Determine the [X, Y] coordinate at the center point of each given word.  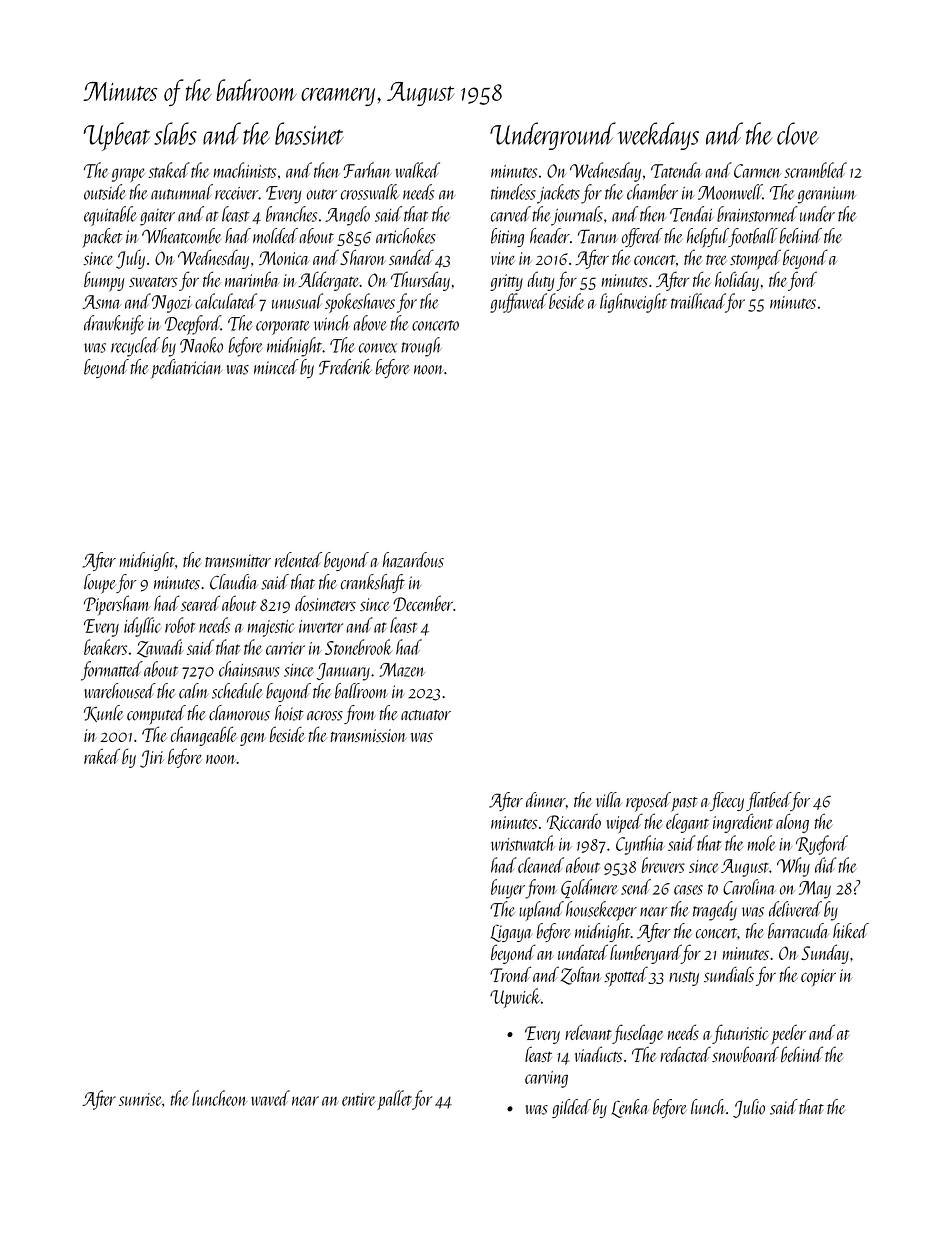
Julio [749, 1108]
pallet [395, 1100]
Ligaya [511, 933]
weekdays [658, 136]
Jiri [152, 759]
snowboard [745, 1054]
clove [798, 133]
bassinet [309, 133]
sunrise [140, 1099]
